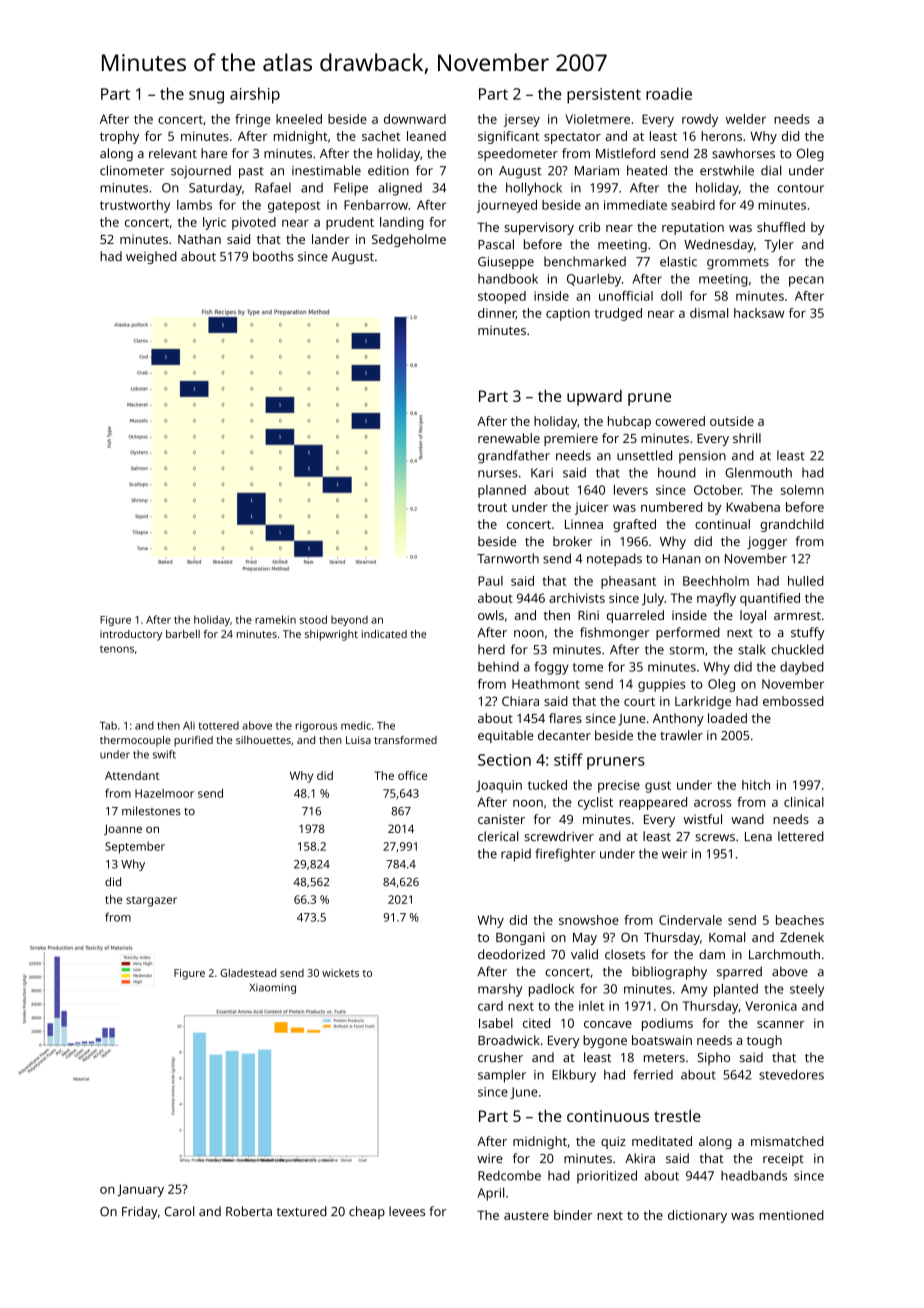 This page has width=924, height=1308. I want to click on weighed, so click(151, 257).
